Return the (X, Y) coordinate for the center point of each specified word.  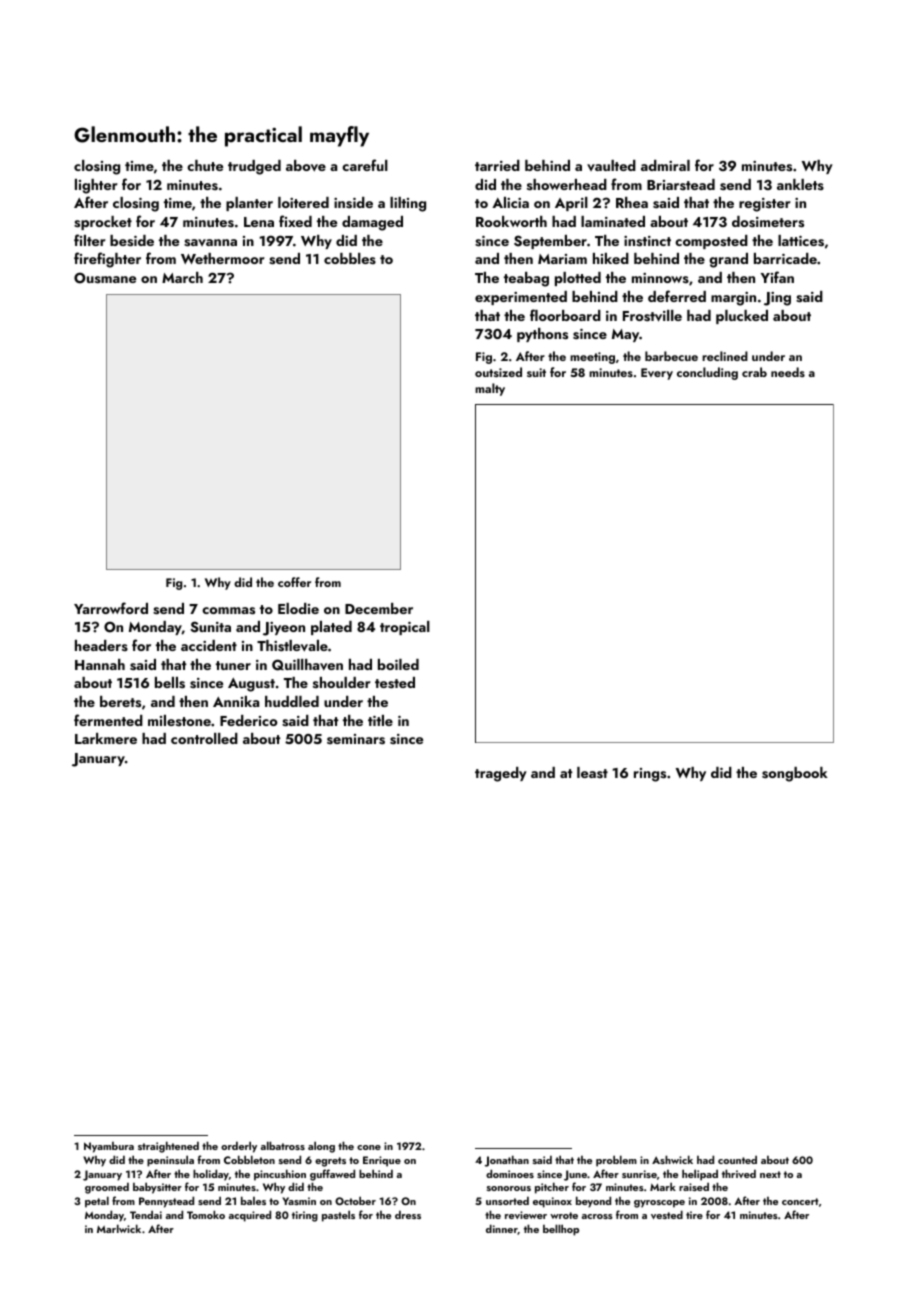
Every (657, 374)
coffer (294, 582)
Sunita (211, 627)
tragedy (501, 774)
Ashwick (672, 1159)
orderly (239, 1147)
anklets (800, 184)
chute (205, 165)
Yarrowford (111, 608)
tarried (497, 165)
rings (650, 775)
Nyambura (109, 1147)
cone (369, 1147)
